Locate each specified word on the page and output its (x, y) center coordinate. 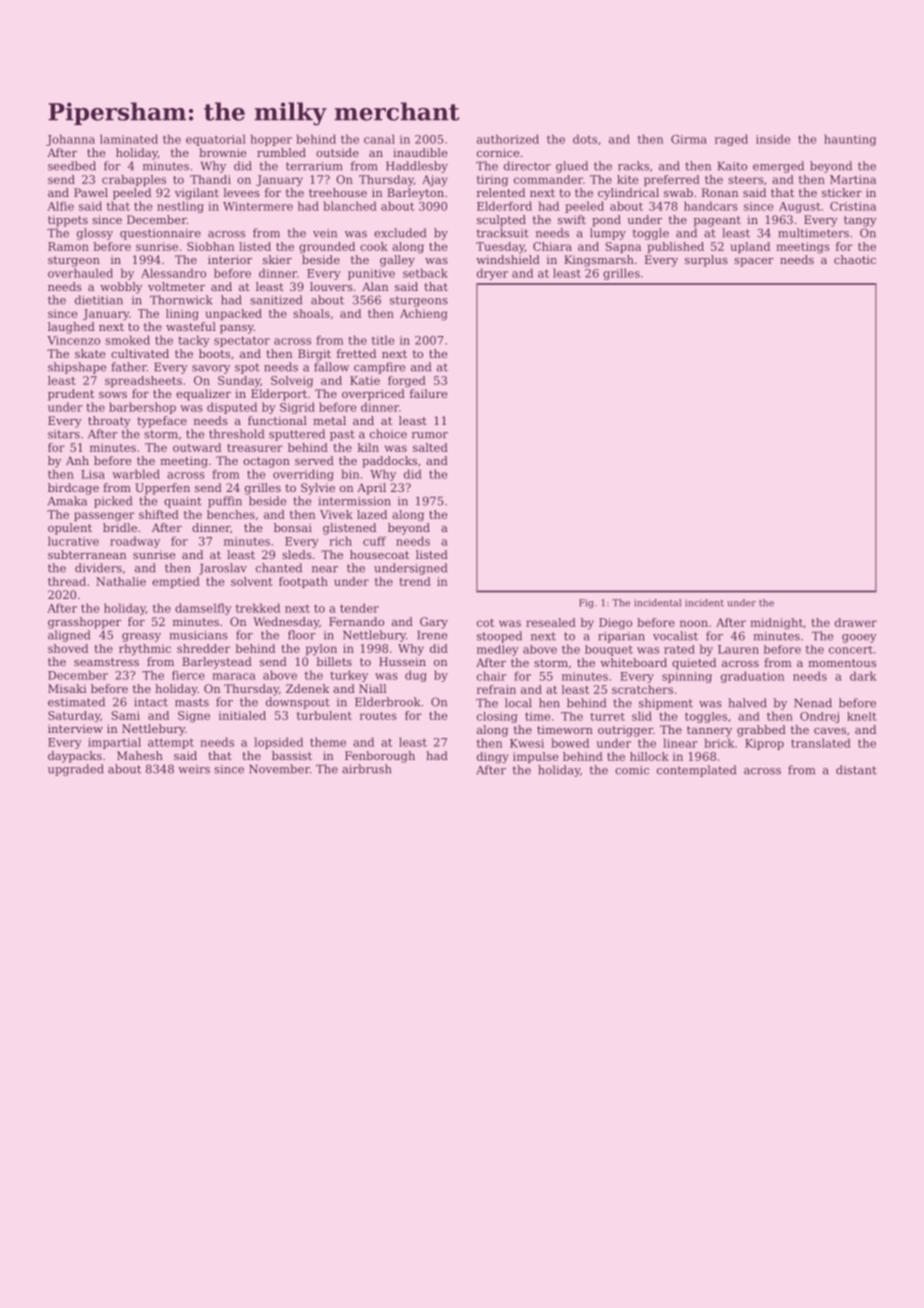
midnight (776, 624)
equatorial (216, 140)
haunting (850, 140)
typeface (162, 422)
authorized (508, 139)
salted (430, 447)
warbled (136, 474)
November (279, 769)
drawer (856, 622)
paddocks (389, 462)
